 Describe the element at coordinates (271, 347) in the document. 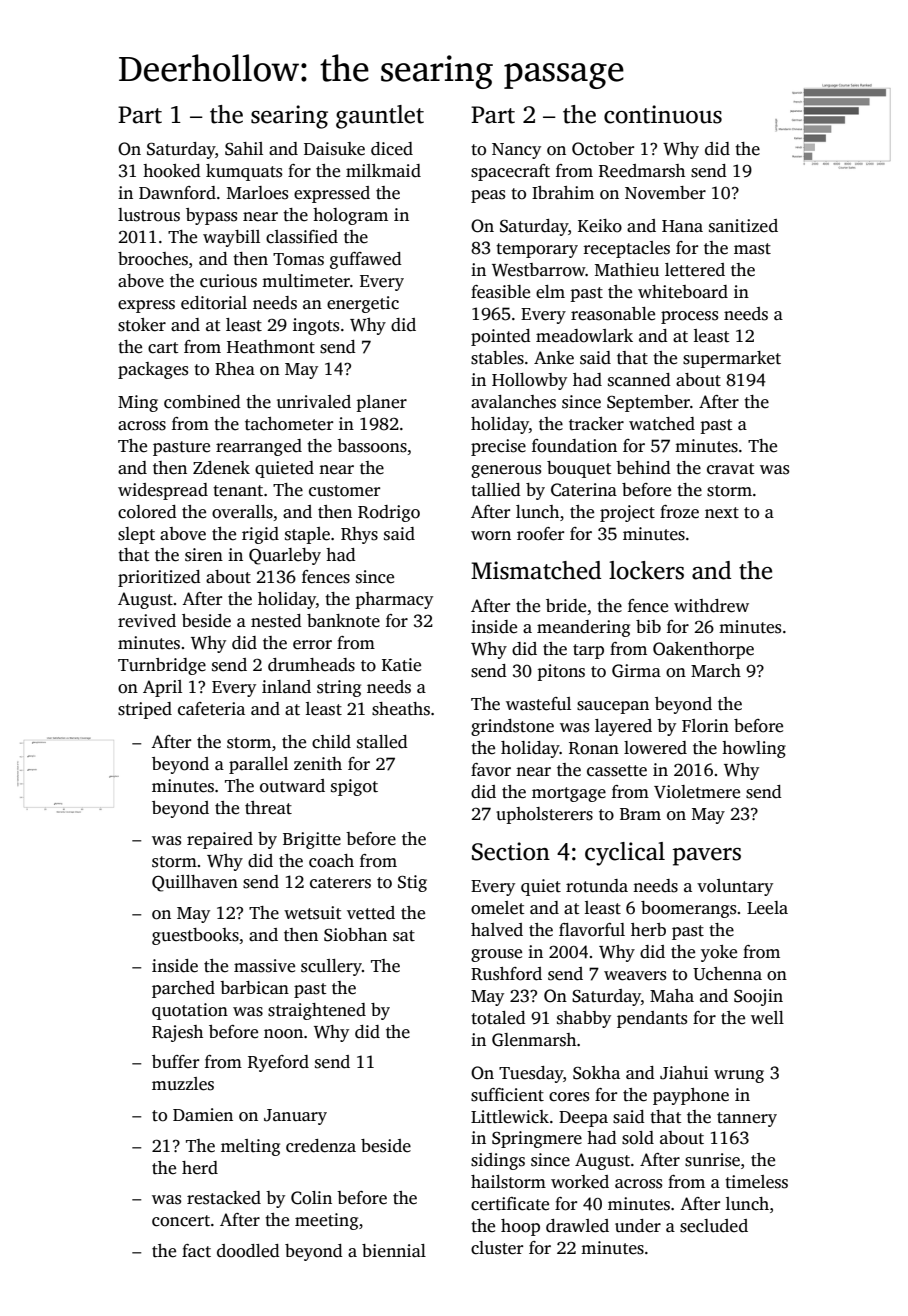

I see `Heathmont` at that location.
